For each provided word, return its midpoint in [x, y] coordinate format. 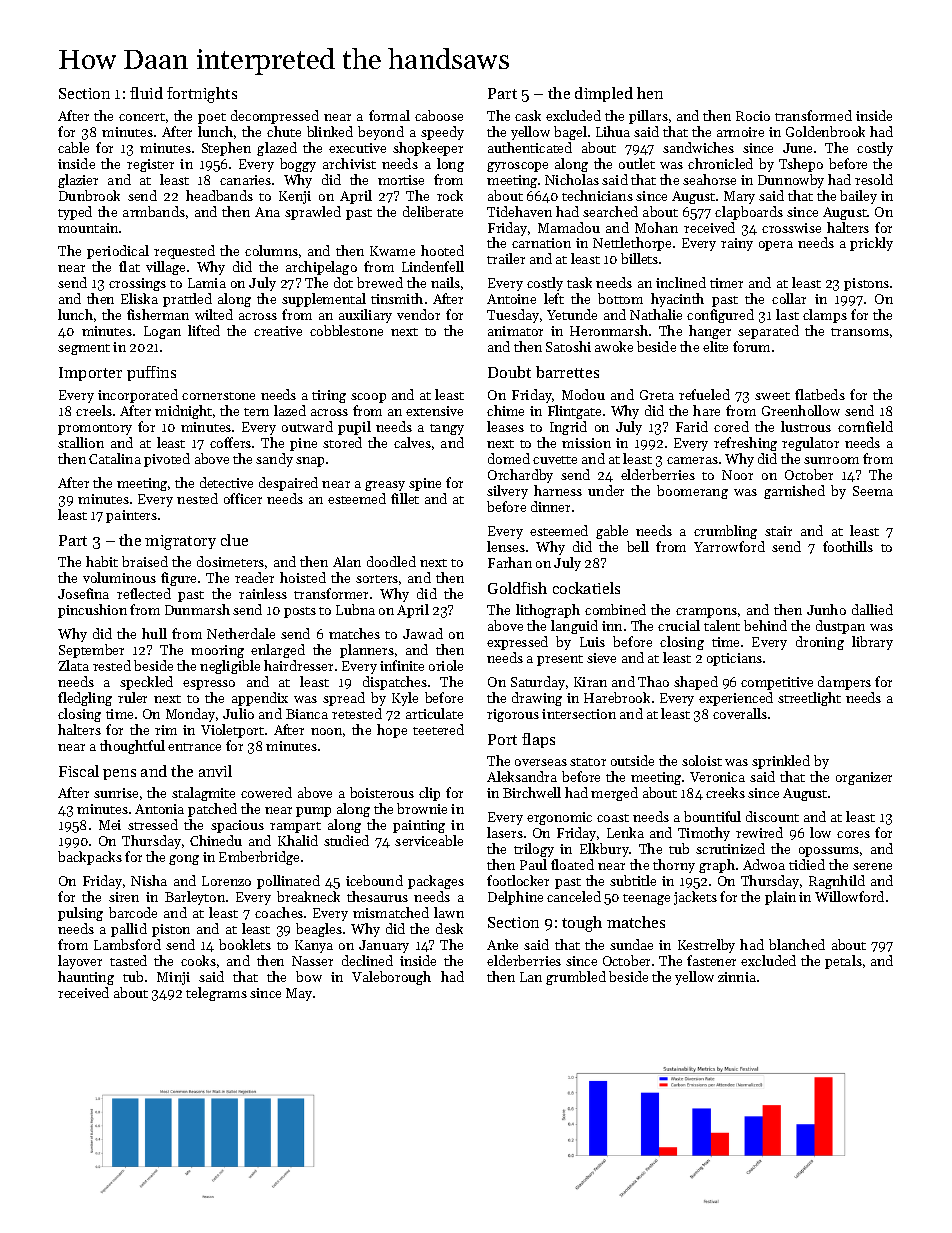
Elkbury [605, 850]
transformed [813, 115]
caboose [439, 115]
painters [131, 516]
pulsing [80, 914]
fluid [146, 93]
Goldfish [517, 588]
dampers [844, 683]
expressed [517, 643]
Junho [826, 609]
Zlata [73, 665]
